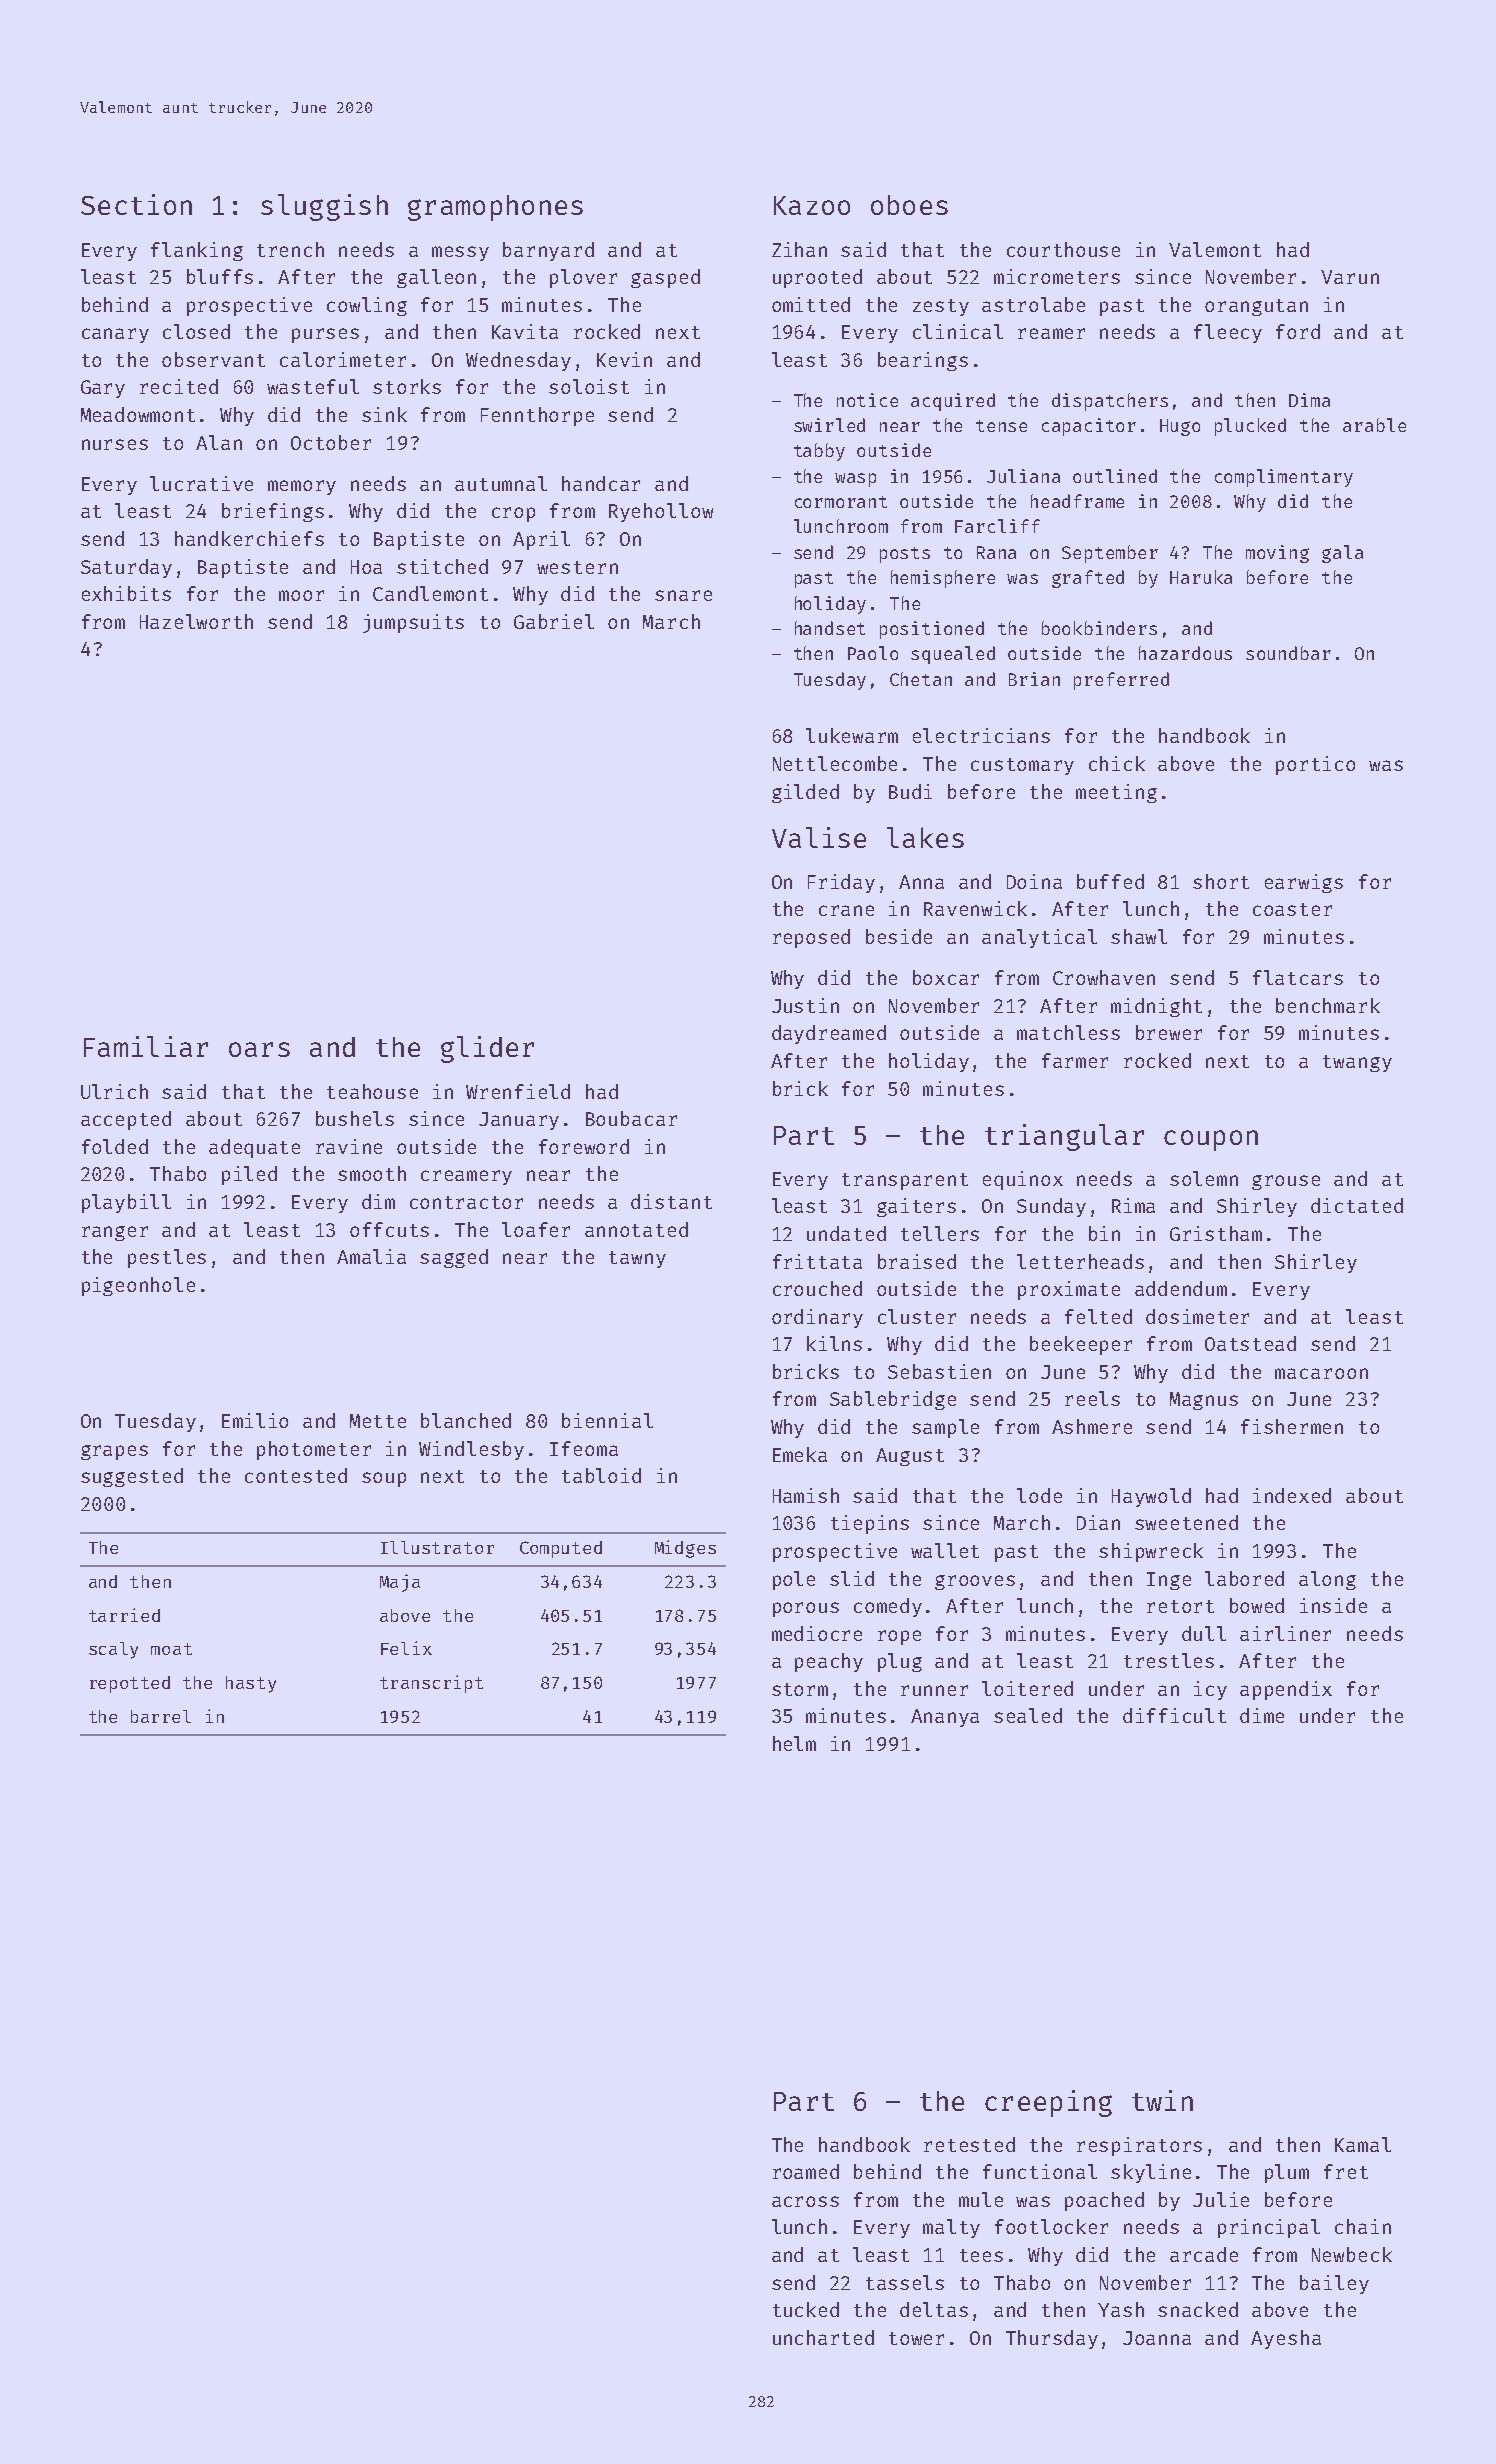 The image size is (1496, 2464). I want to click on portico, so click(1315, 765).
